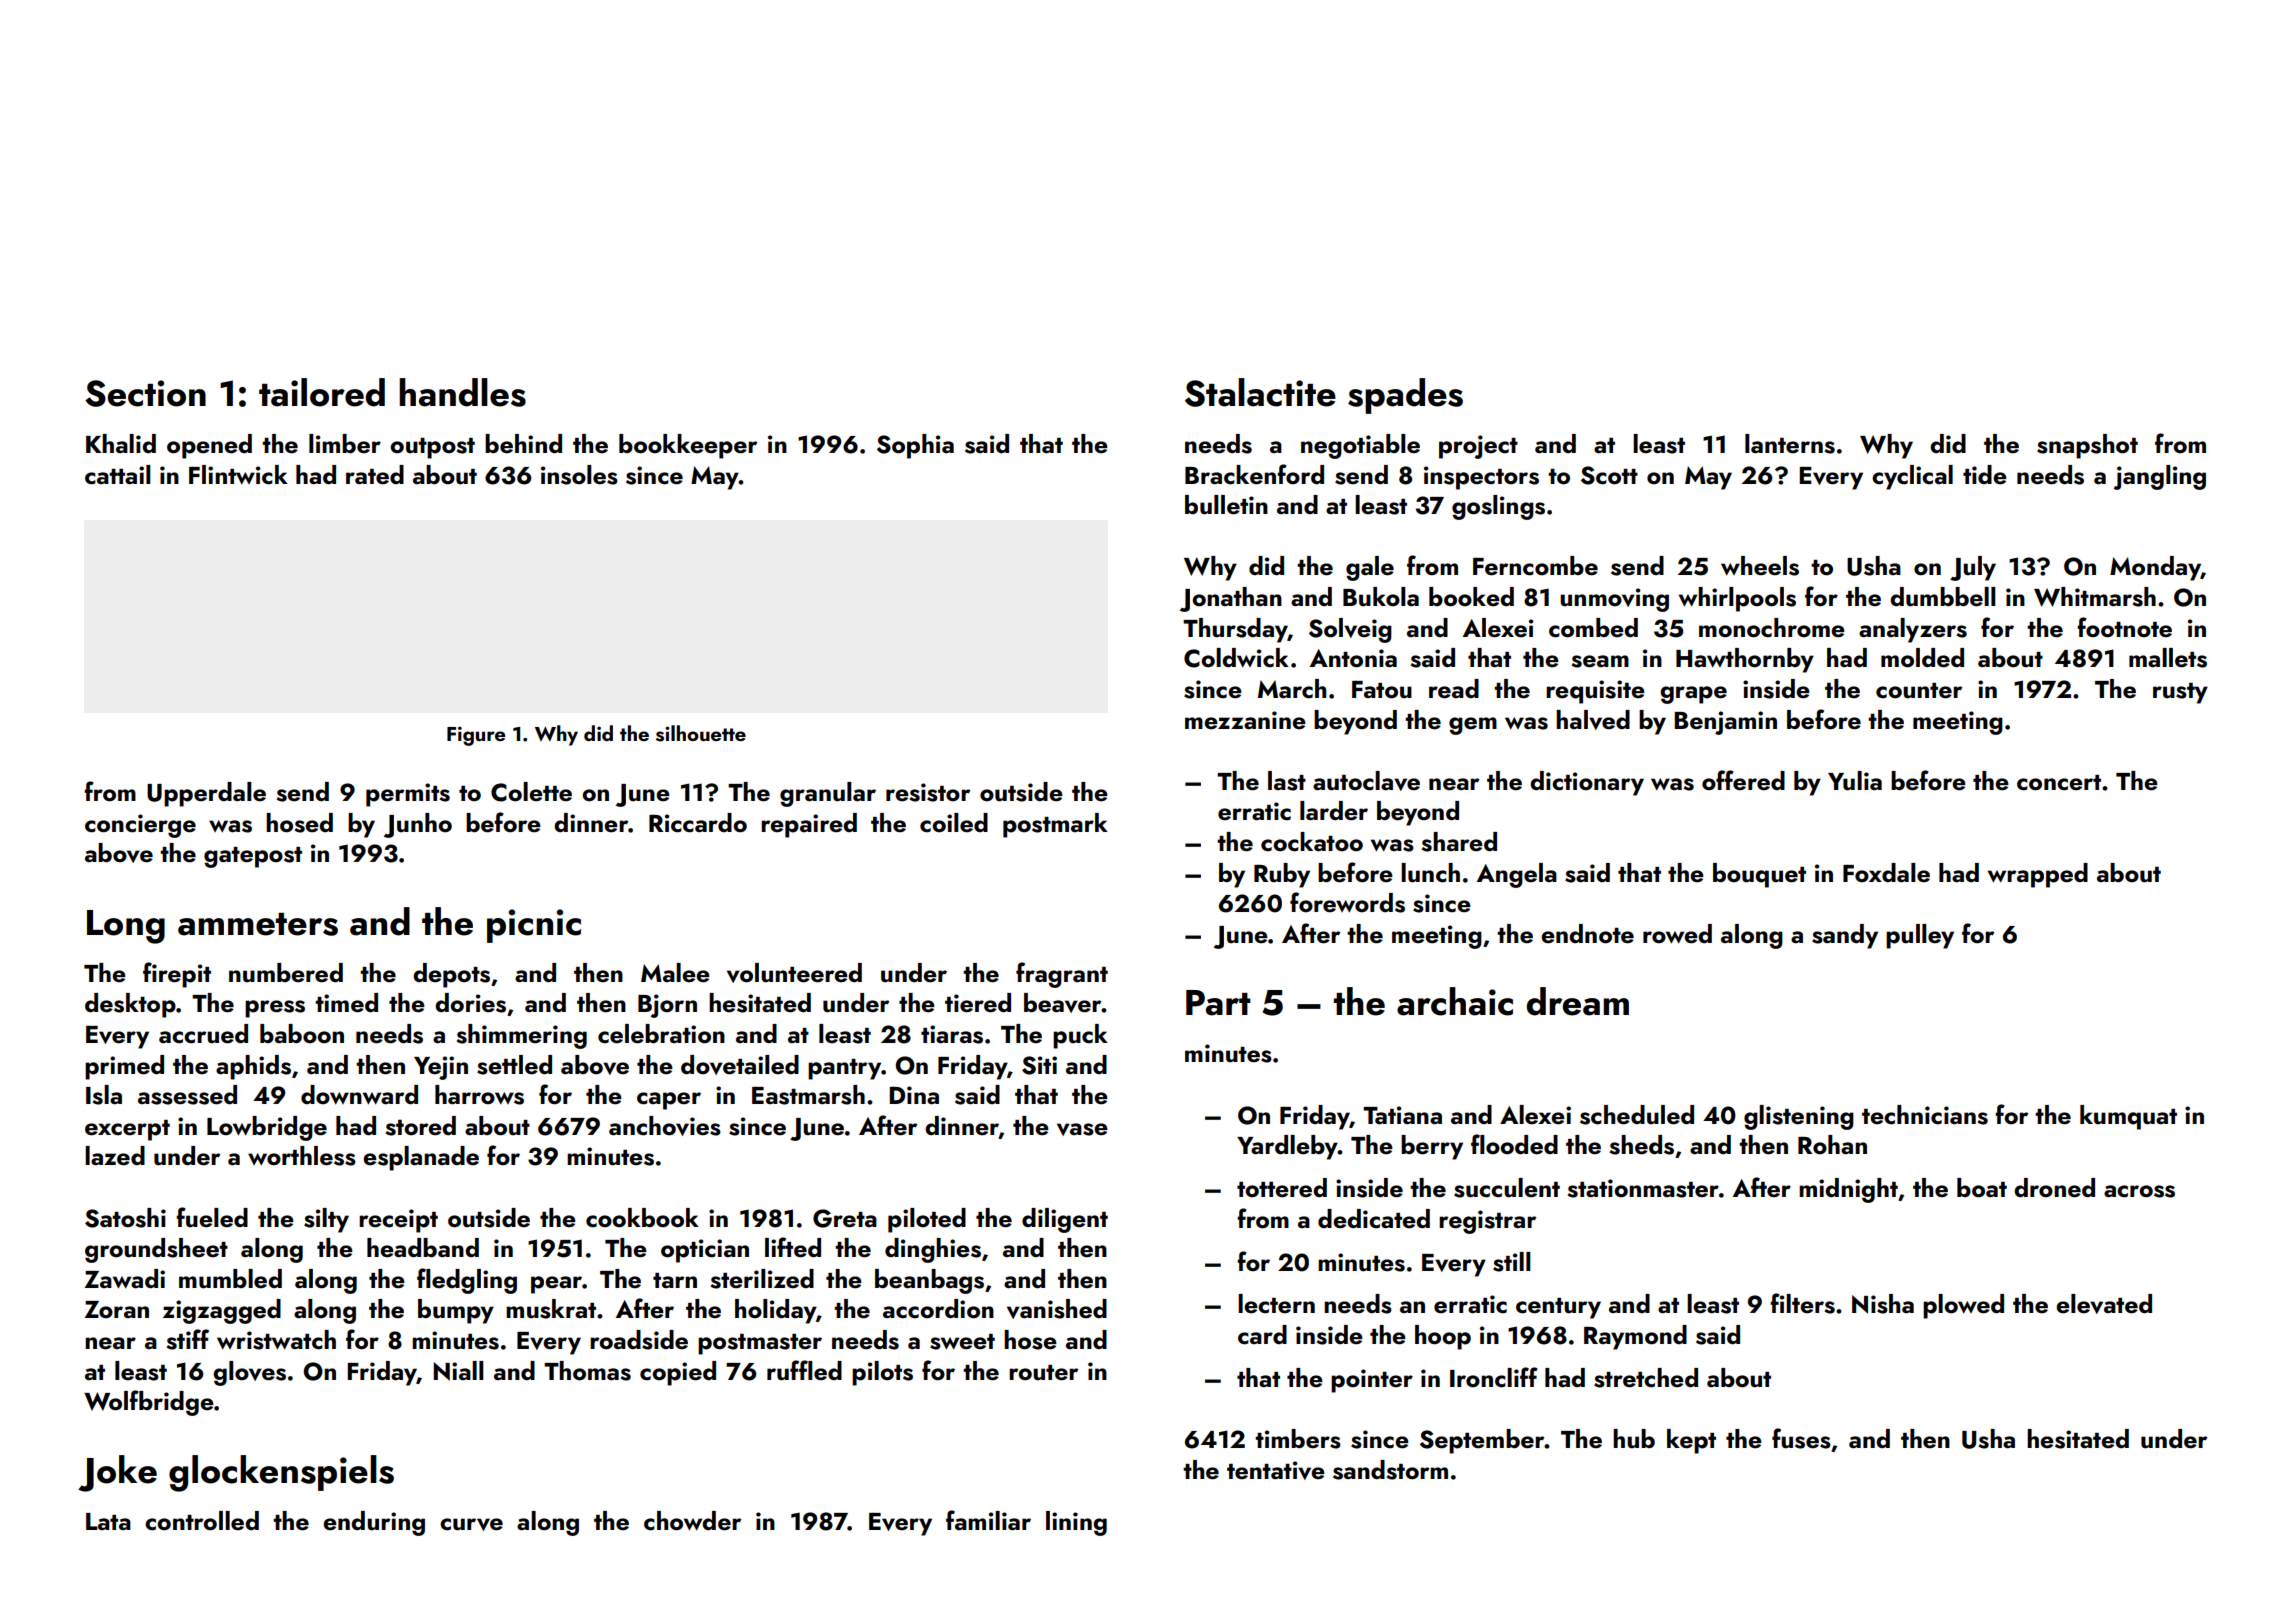 Image resolution: width=2292 pixels, height=1620 pixels. What do you see at coordinates (2038, 875) in the screenshot?
I see `wrapped` at bounding box center [2038, 875].
